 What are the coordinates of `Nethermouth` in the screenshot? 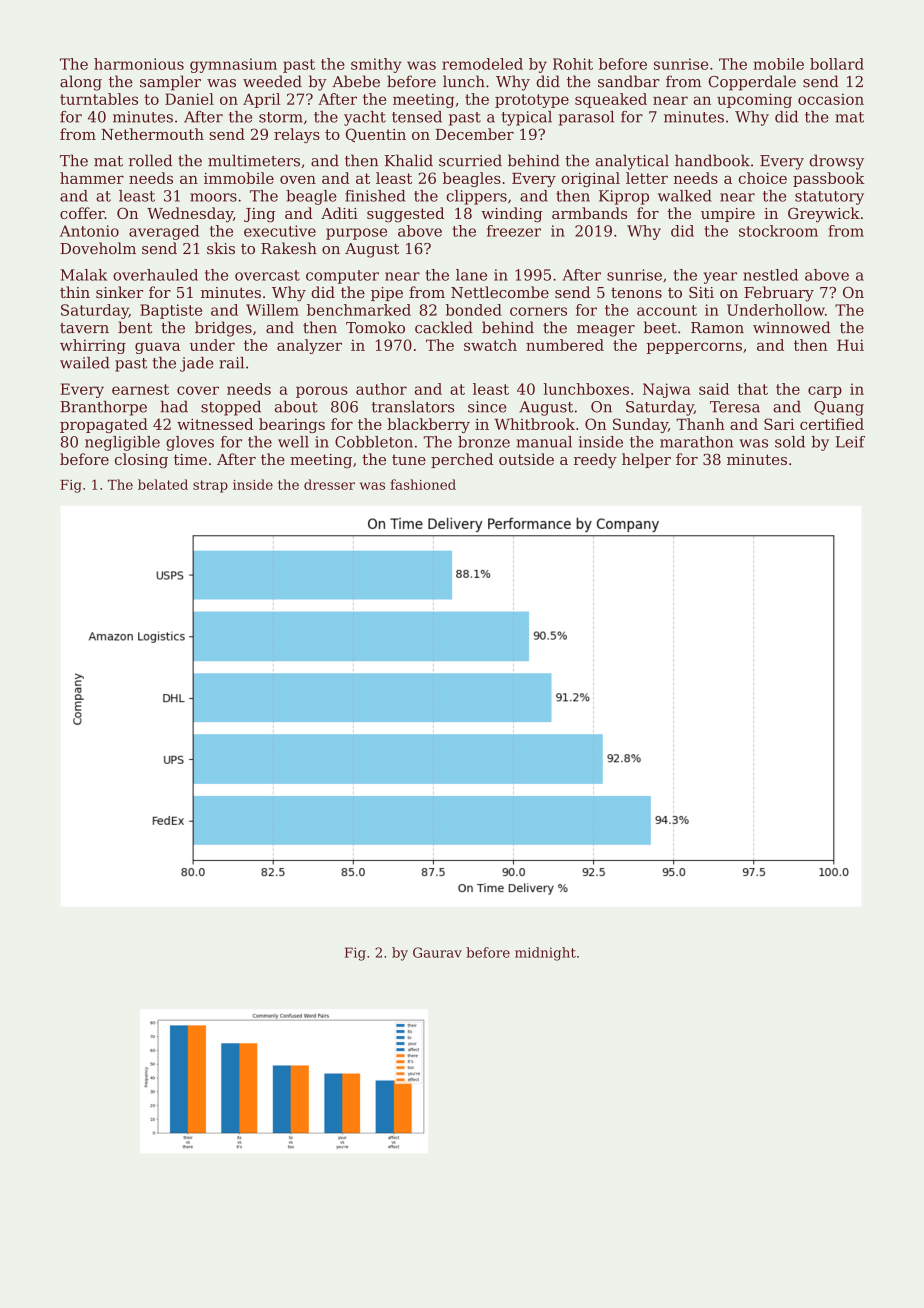 It's located at (152, 134).
